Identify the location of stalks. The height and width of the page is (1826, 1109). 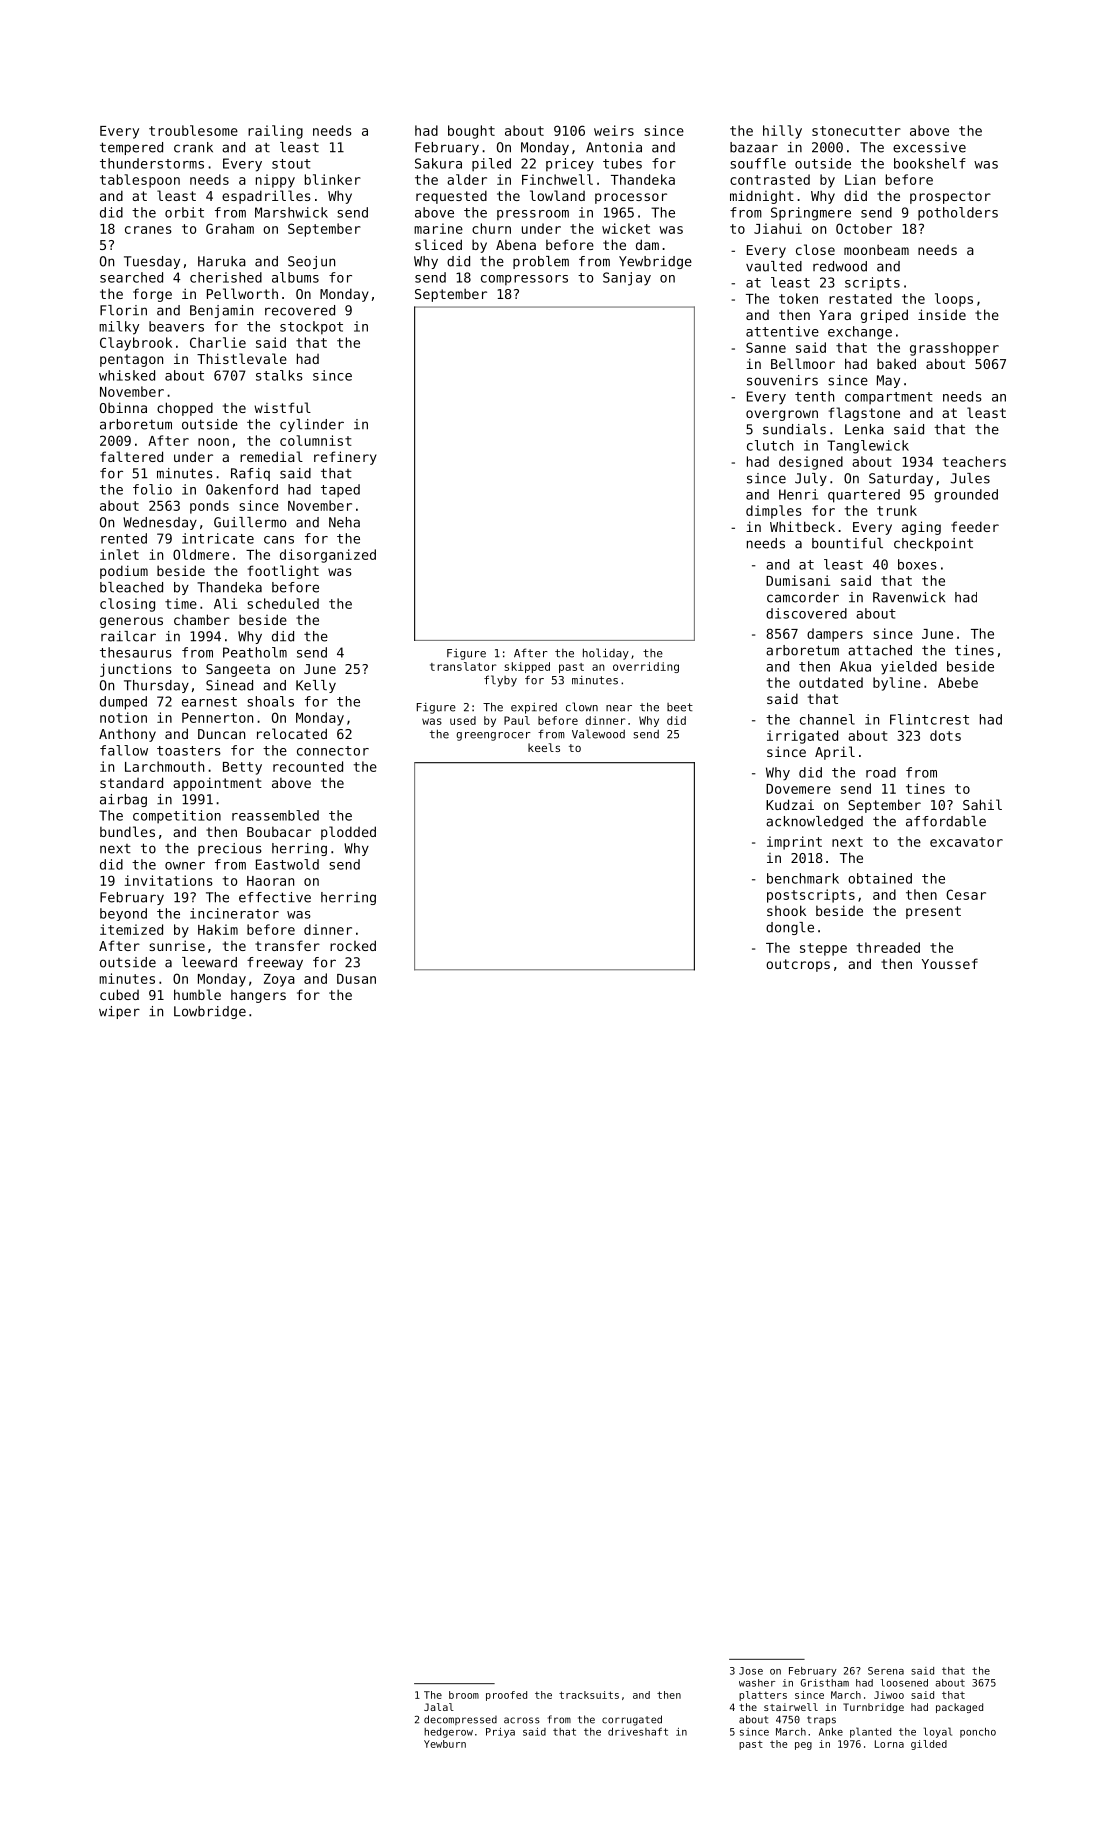
(279, 375).
